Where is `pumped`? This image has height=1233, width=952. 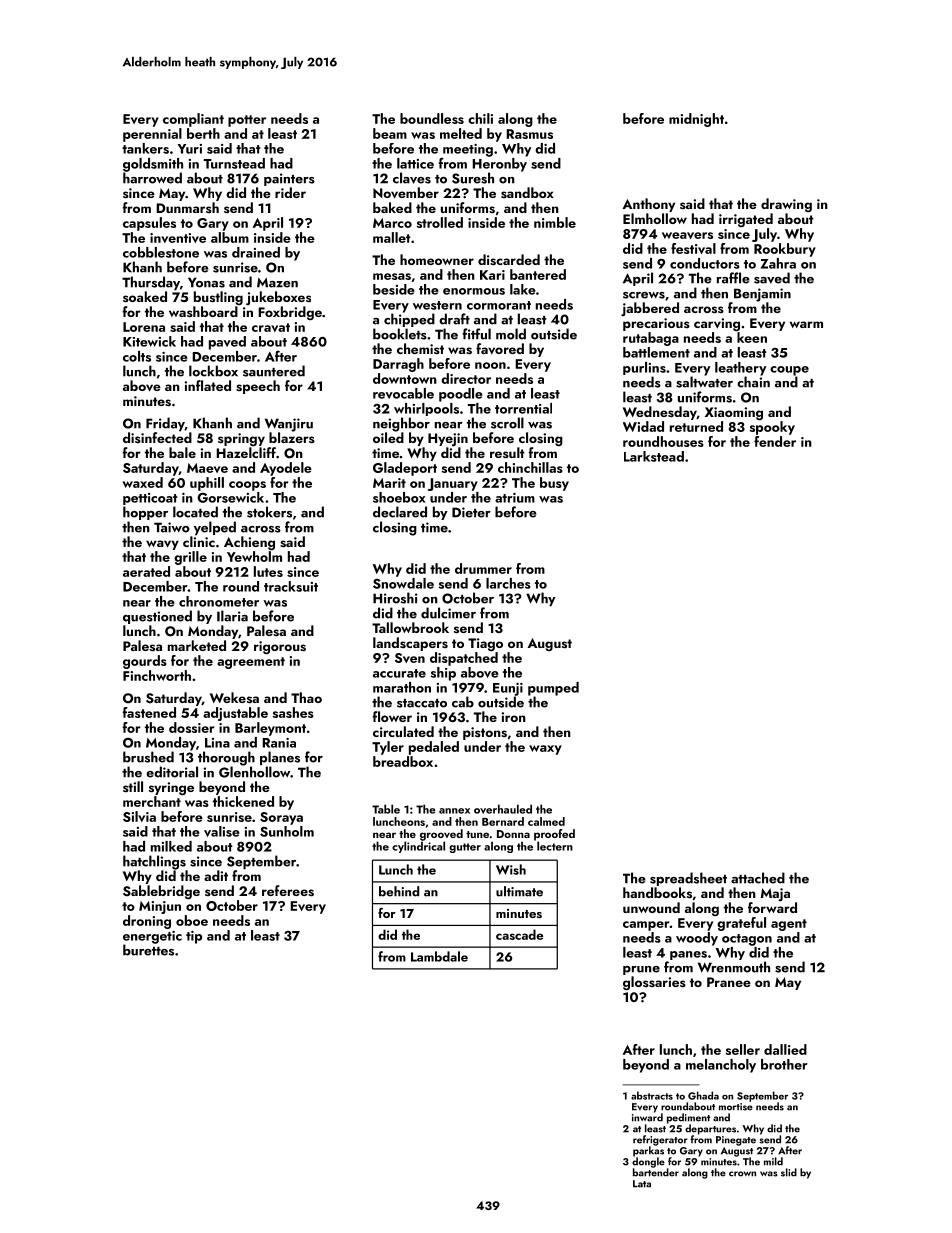 pumped is located at coordinates (553, 689).
